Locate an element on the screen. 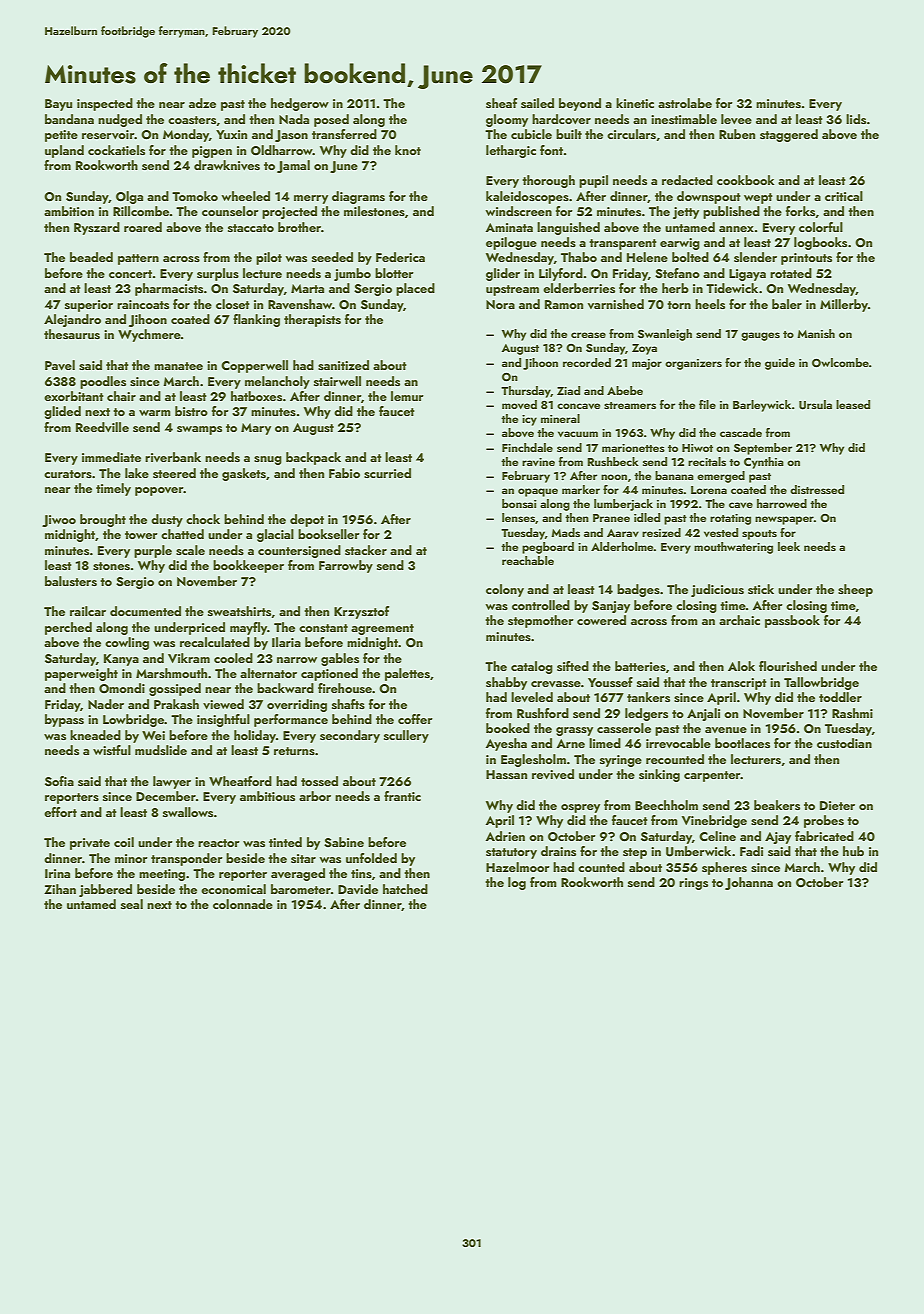  colonnade is located at coordinates (243, 904).
